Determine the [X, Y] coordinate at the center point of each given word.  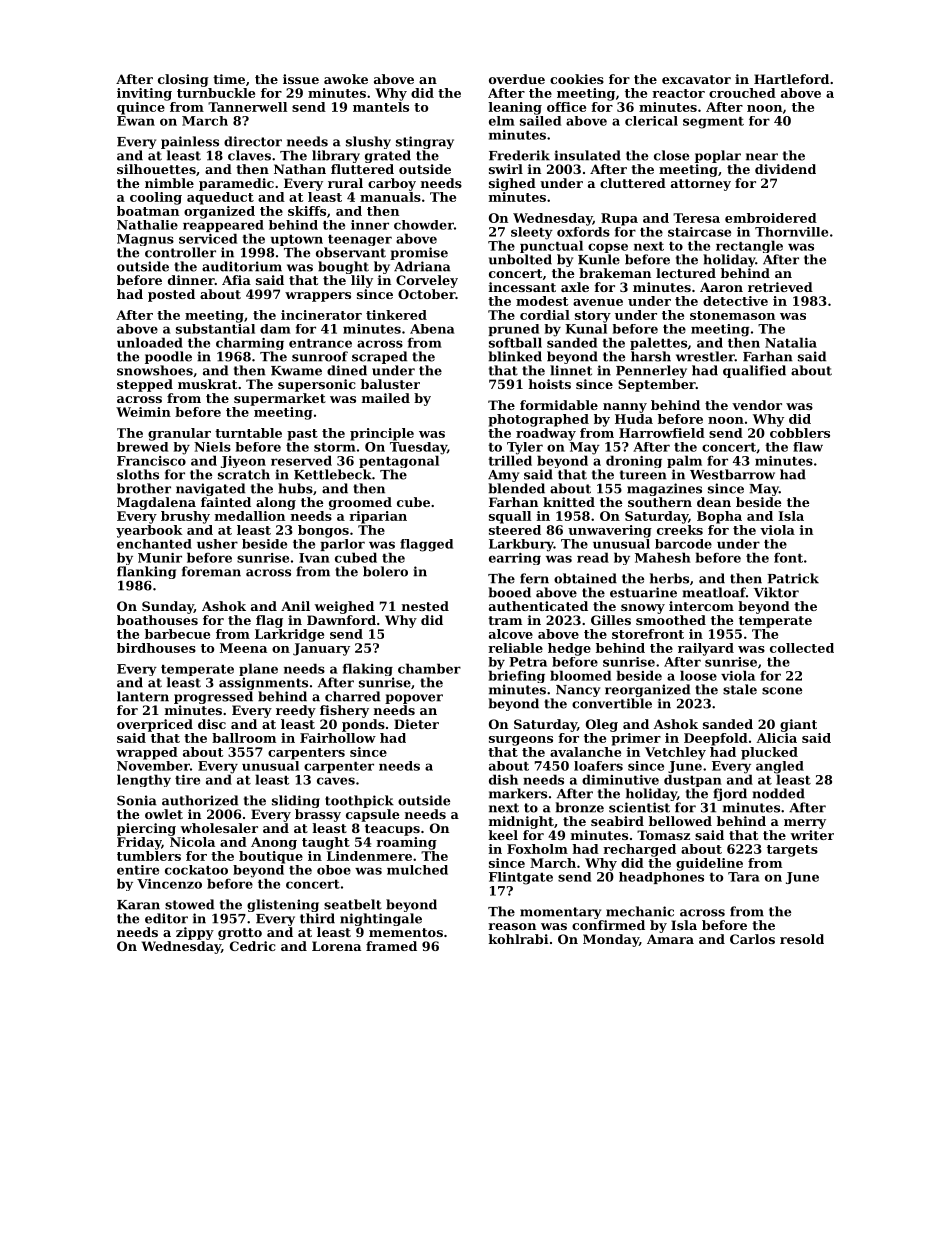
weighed [344, 607]
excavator [696, 79]
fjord [730, 794]
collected [802, 648]
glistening [283, 905]
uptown [296, 240]
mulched [417, 870]
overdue [517, 79]
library [336, 156]
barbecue [177, 634]
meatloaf [714, 592]
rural [345, 183]
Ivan [314, 558]
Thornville [791, 232]
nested [425, 606]
